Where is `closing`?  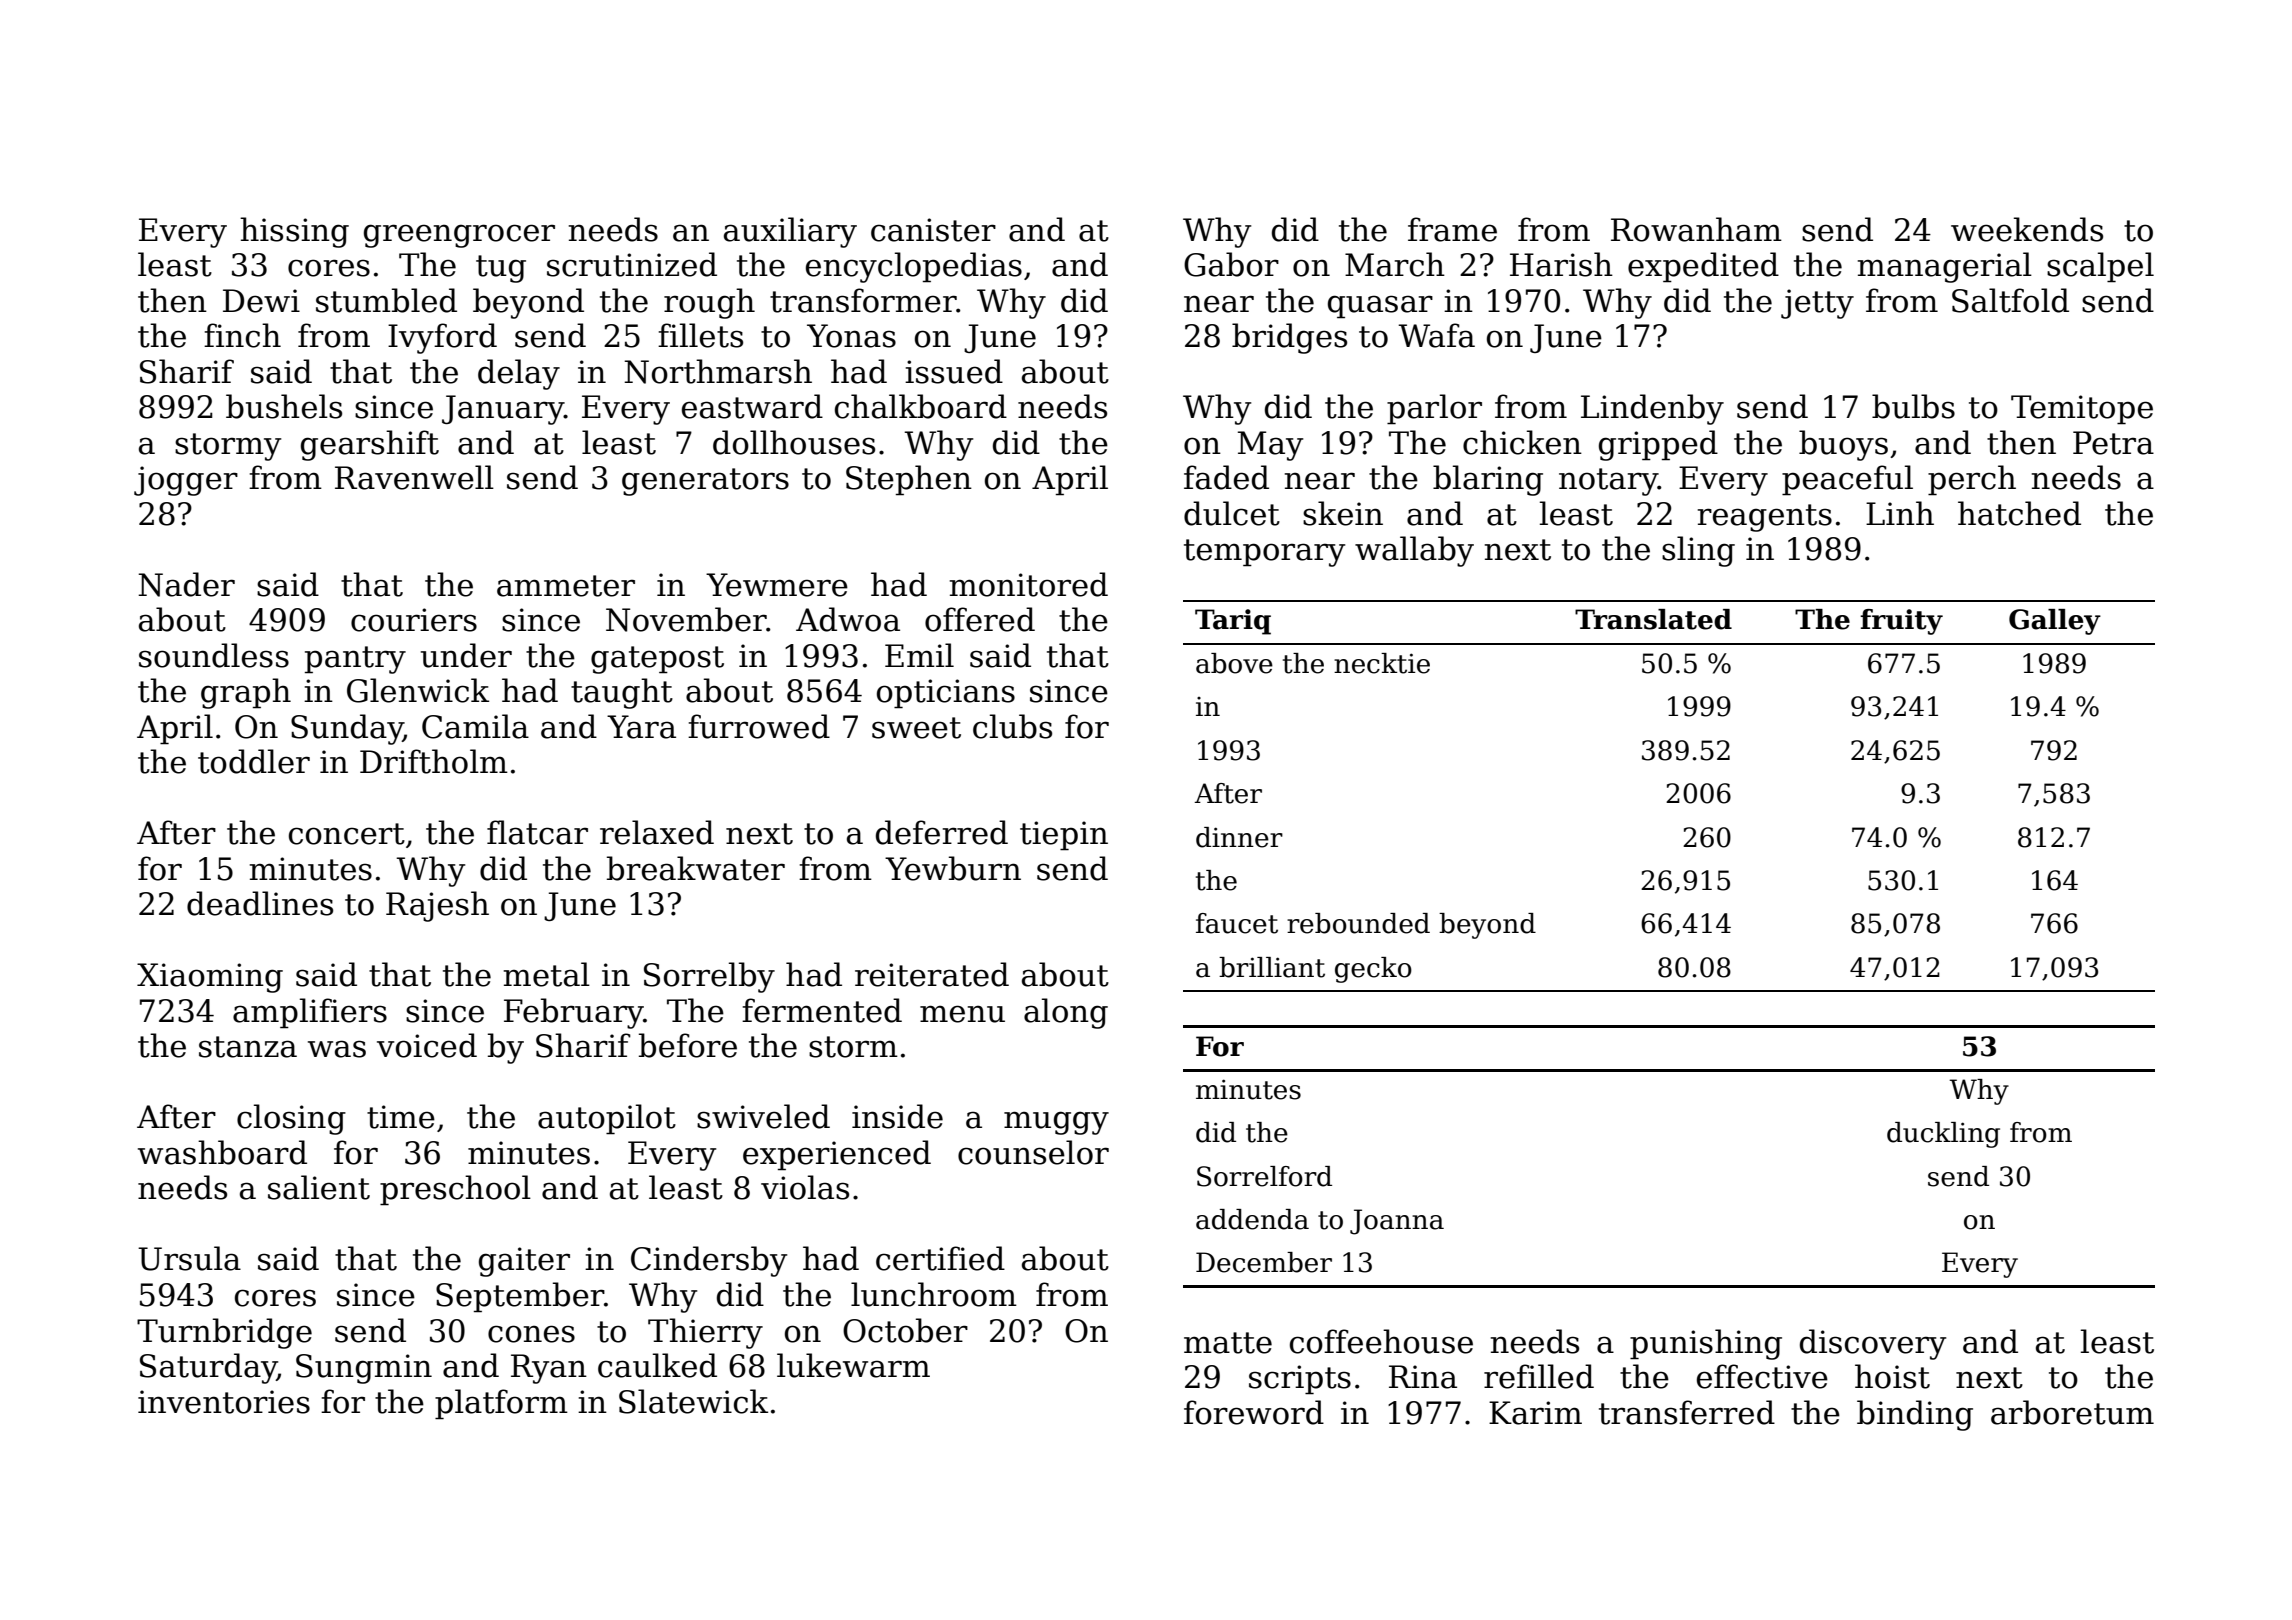
closing is located at coordinates (291, 1119).
